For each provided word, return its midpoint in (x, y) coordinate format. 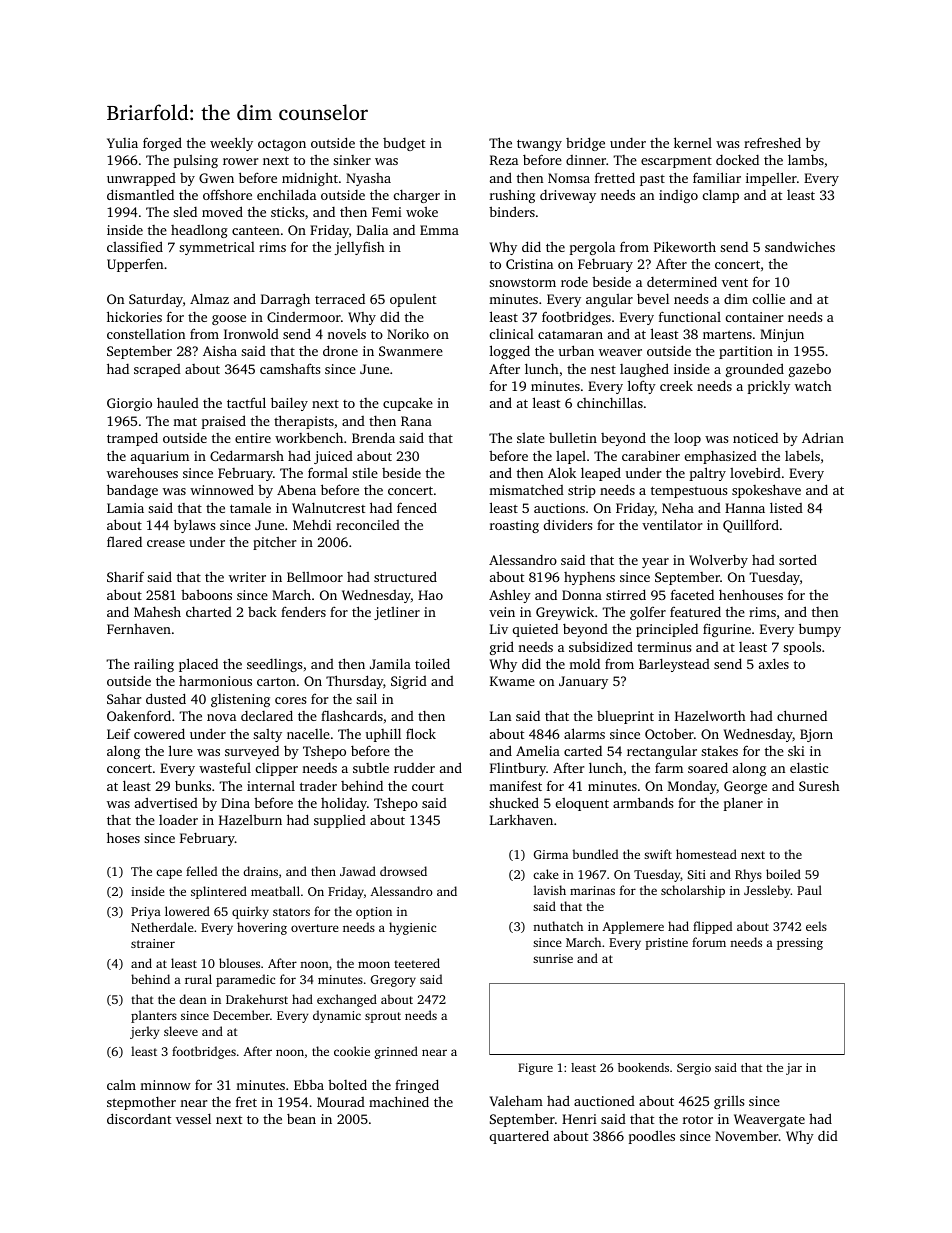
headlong (199, 231)
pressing (800, 944)
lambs (806, 159)
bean (301, 1119)
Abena (296, 490)
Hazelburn (250, 819)
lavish (550, 890)
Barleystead (674, 665)
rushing (512, 196)
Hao (430, 595)
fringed (417, 1086)
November (747, 1135)
